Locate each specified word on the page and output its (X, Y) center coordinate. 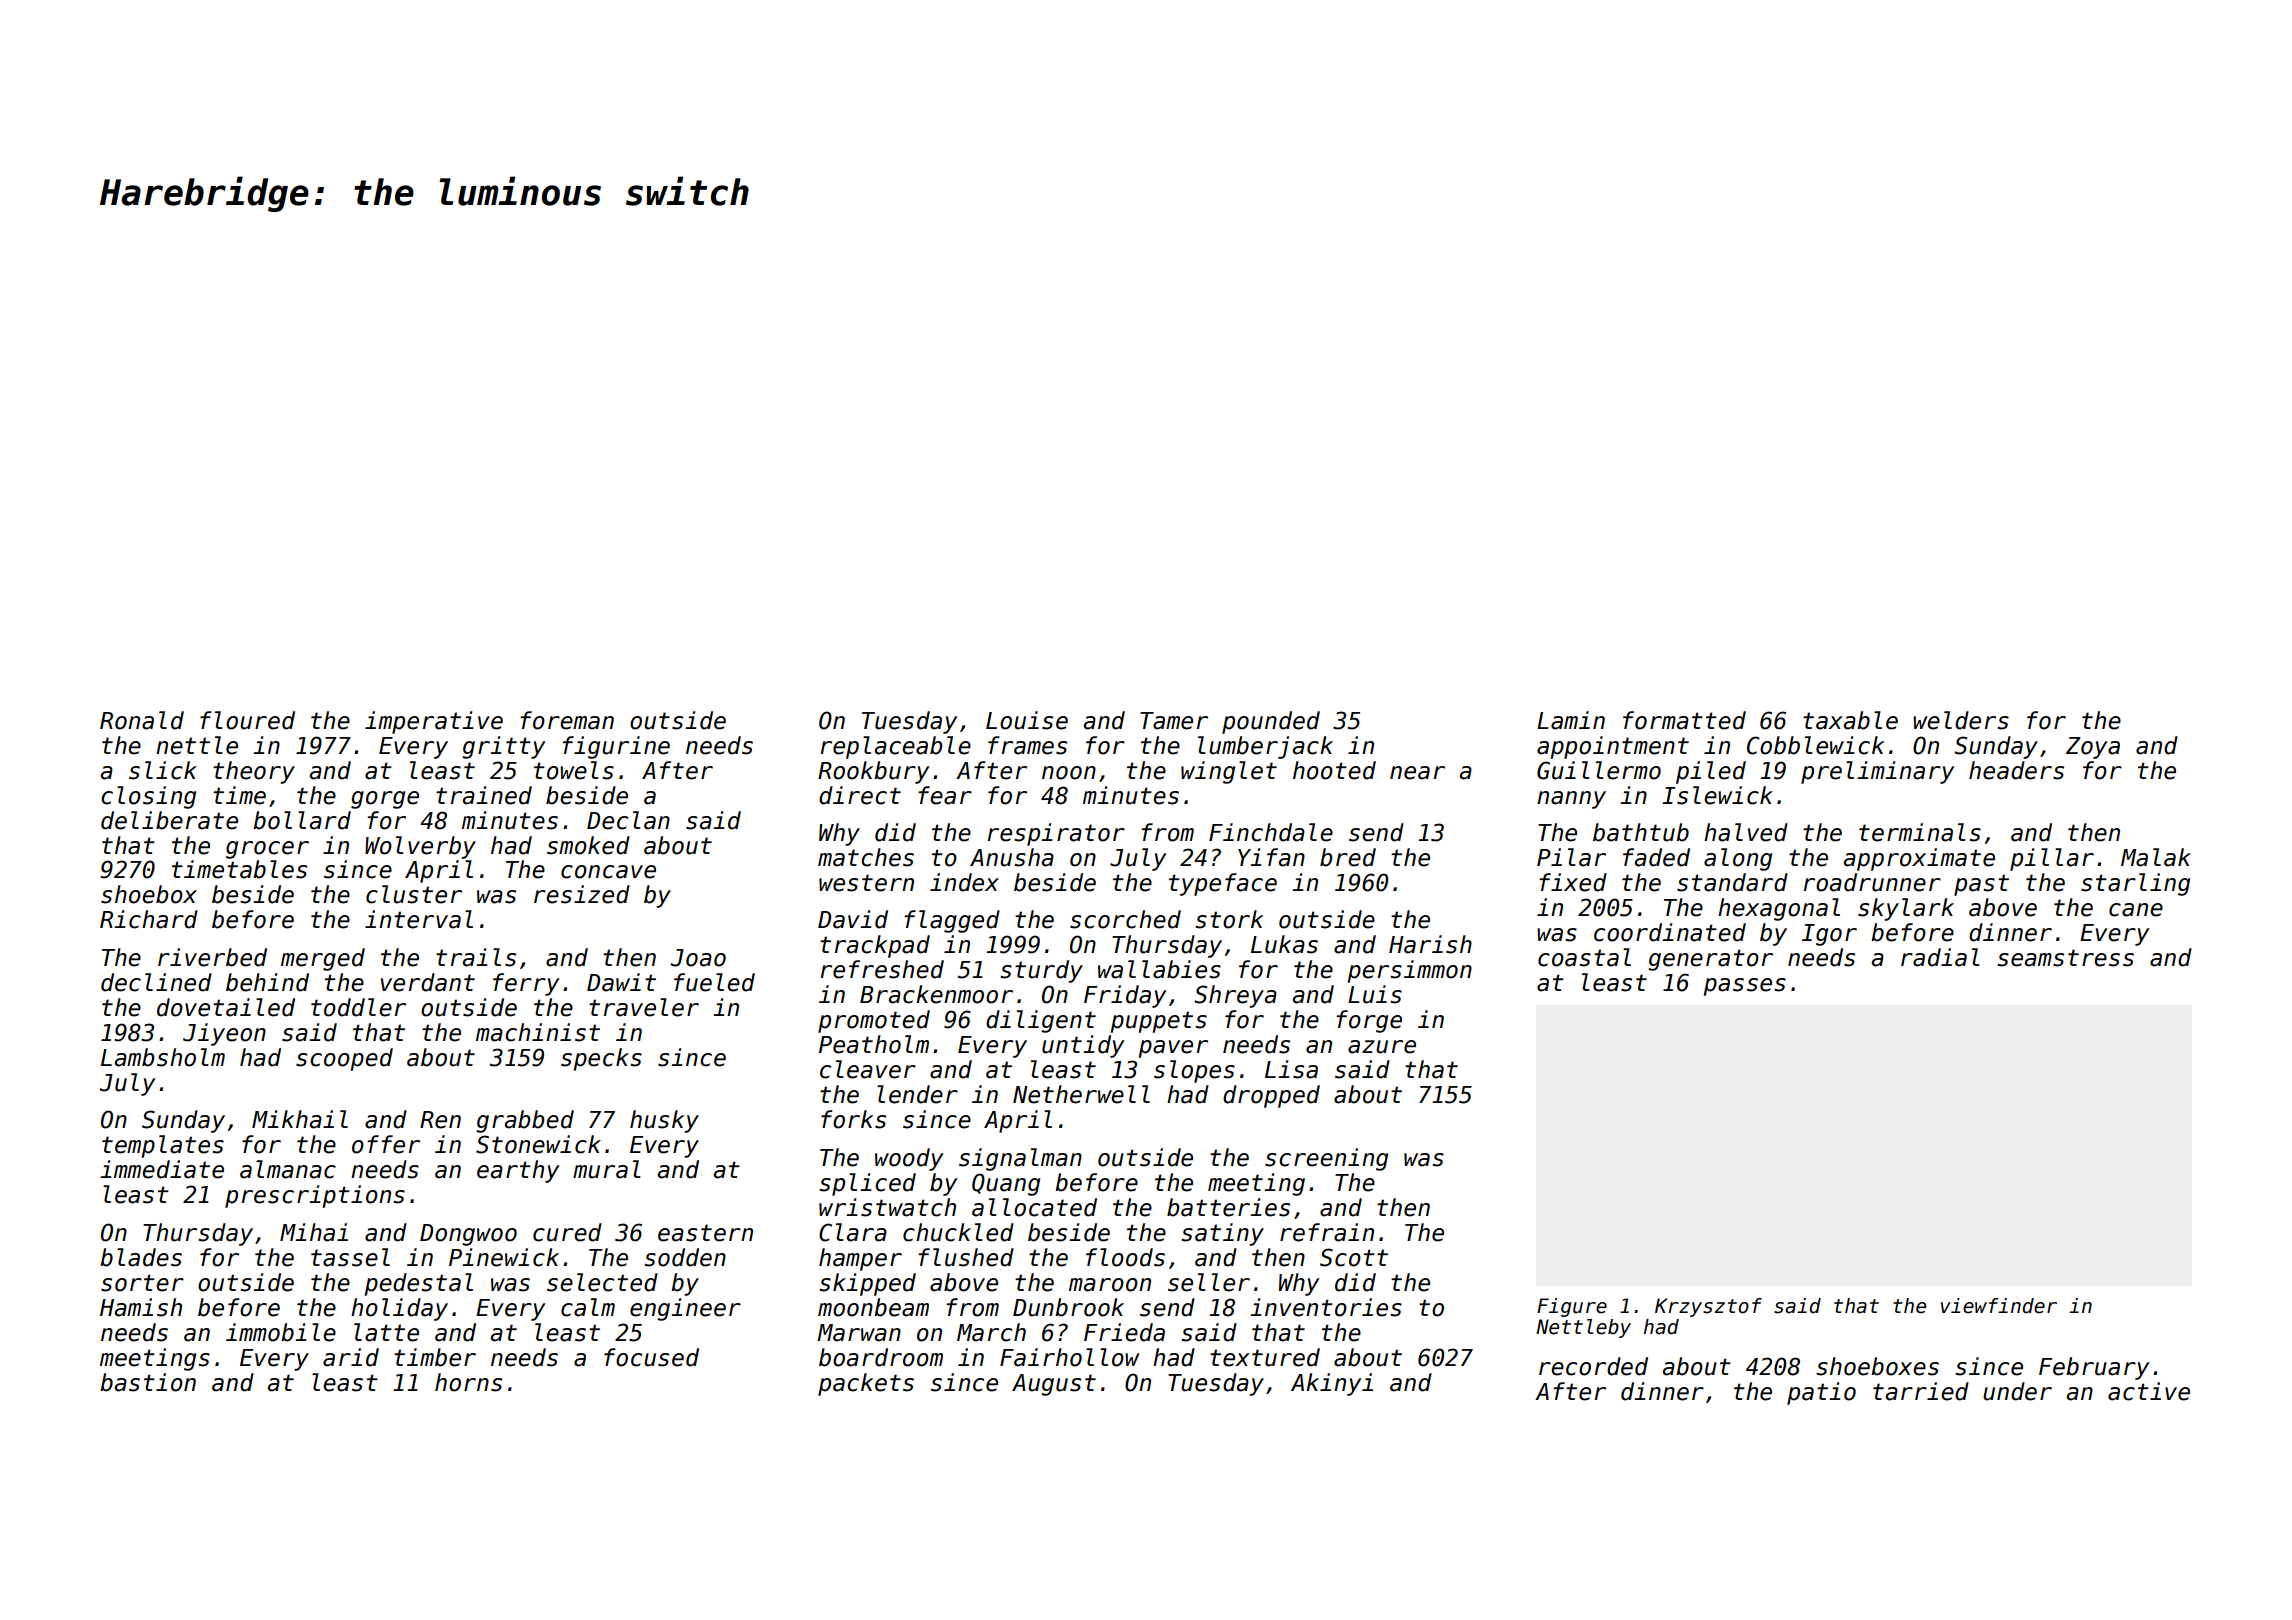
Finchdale (1271, 832)
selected (602, 1282)
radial (1940, 957)
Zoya (2093, 748)
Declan (628, 820)
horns (468, 1382)
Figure (1572, 1307)
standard (1732, 882)
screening (1326, 1159)
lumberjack (1265, 747)
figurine (616, 747)
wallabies (1159, 969)
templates (163, 1146)
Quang (1006, 1184)
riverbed (212, 957)
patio (1821, 1393)
